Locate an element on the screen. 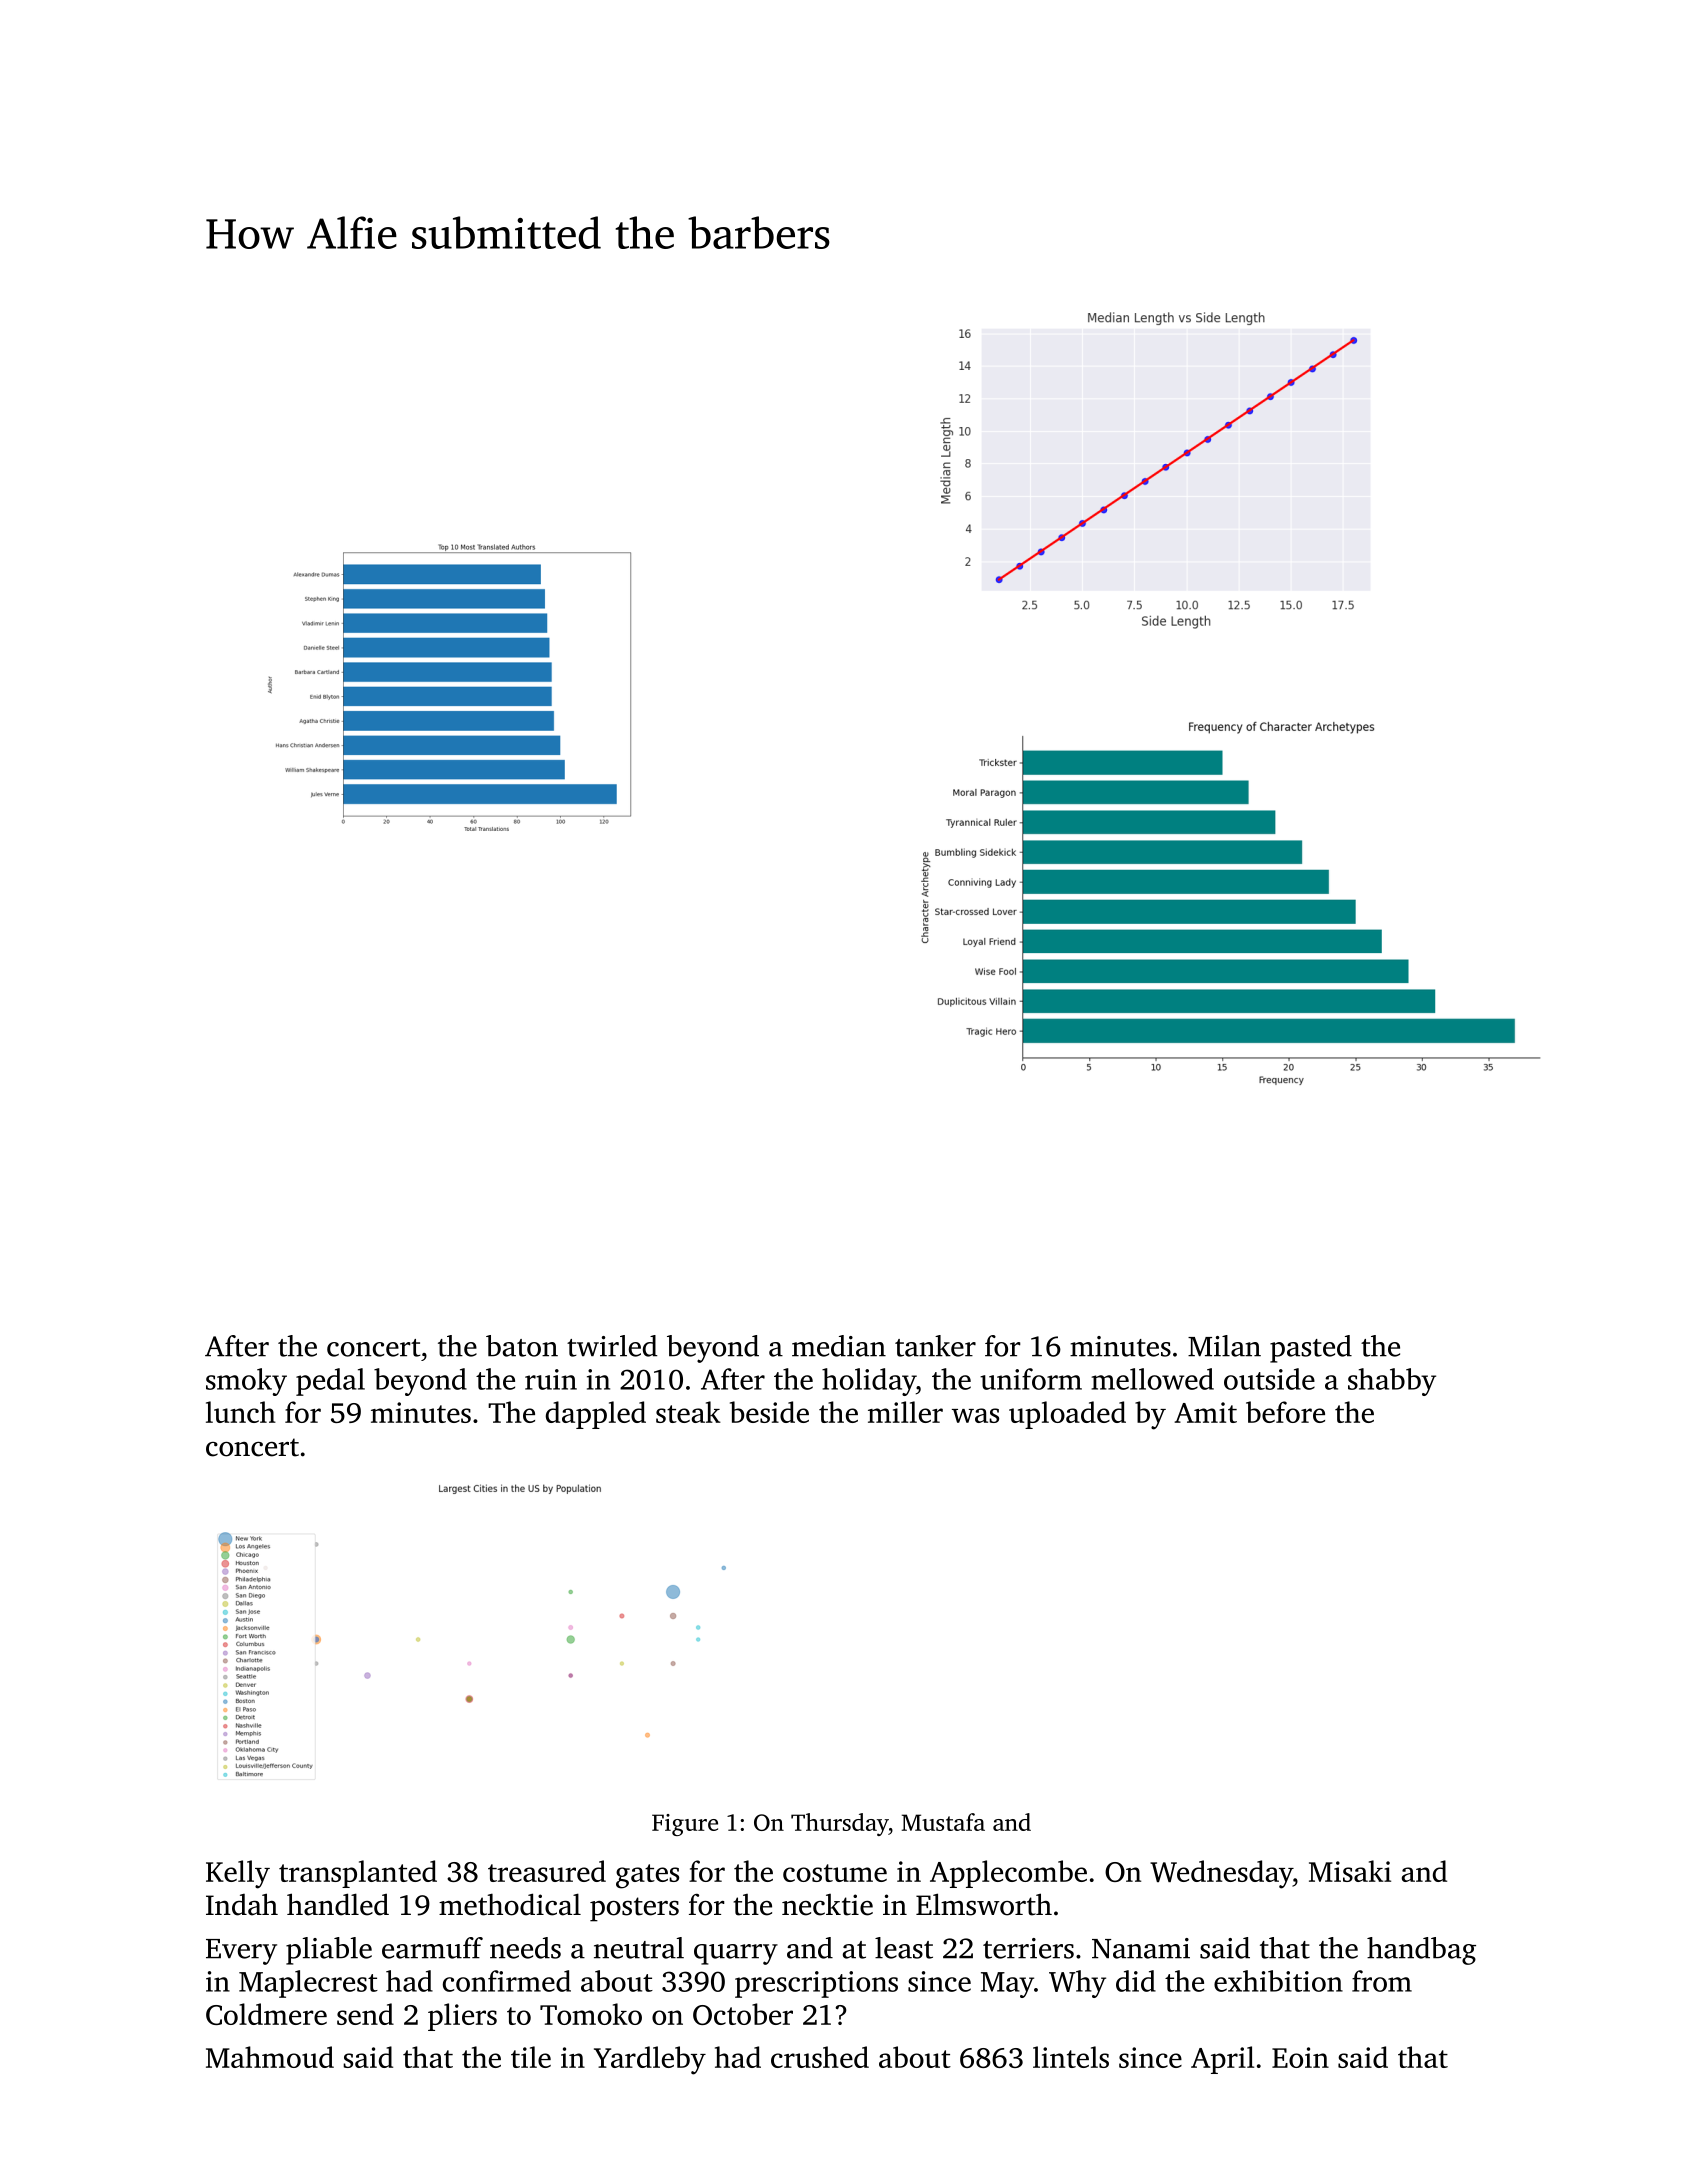  treasured is located at coordinates (547, 1871).
